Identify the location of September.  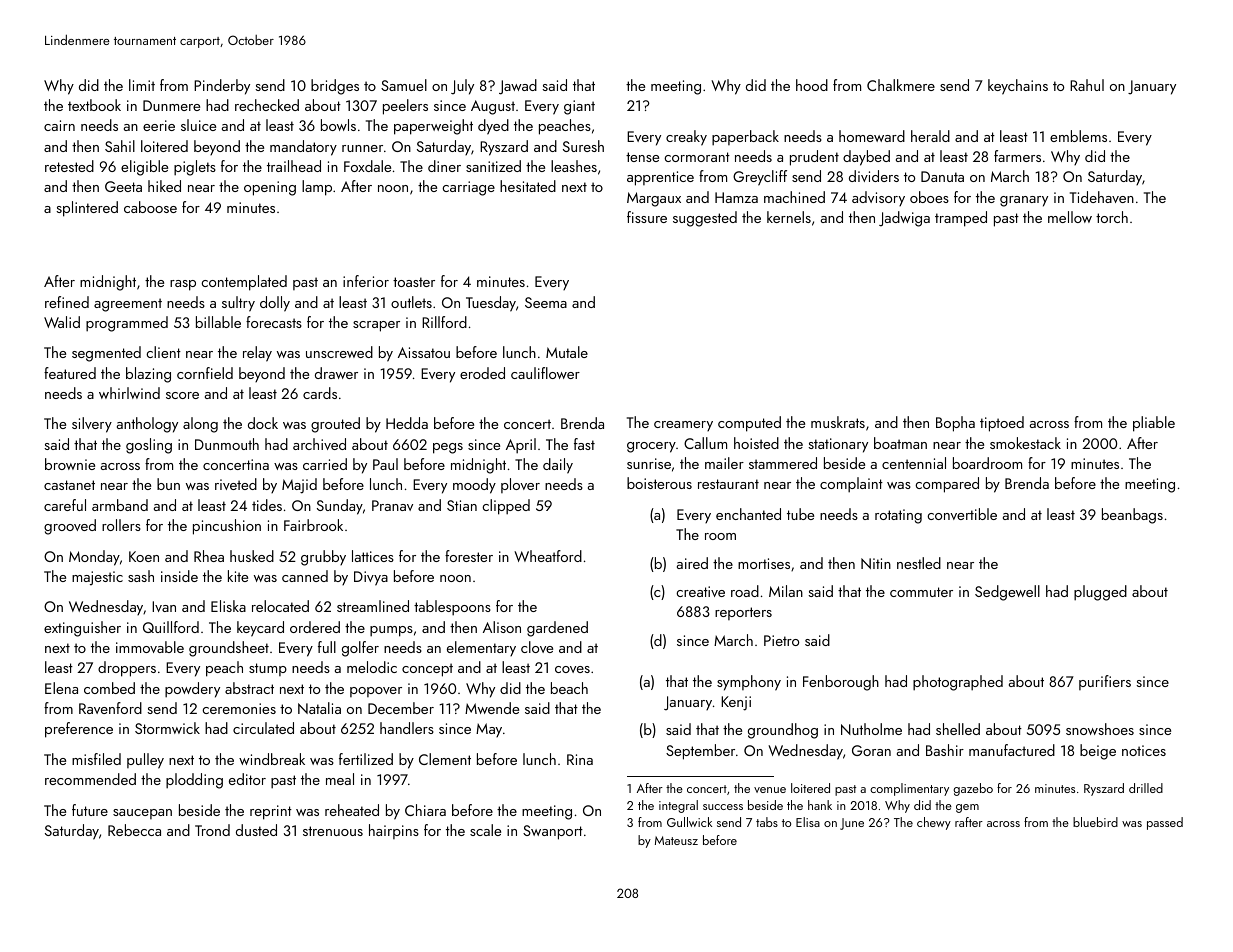
(700, 752).
